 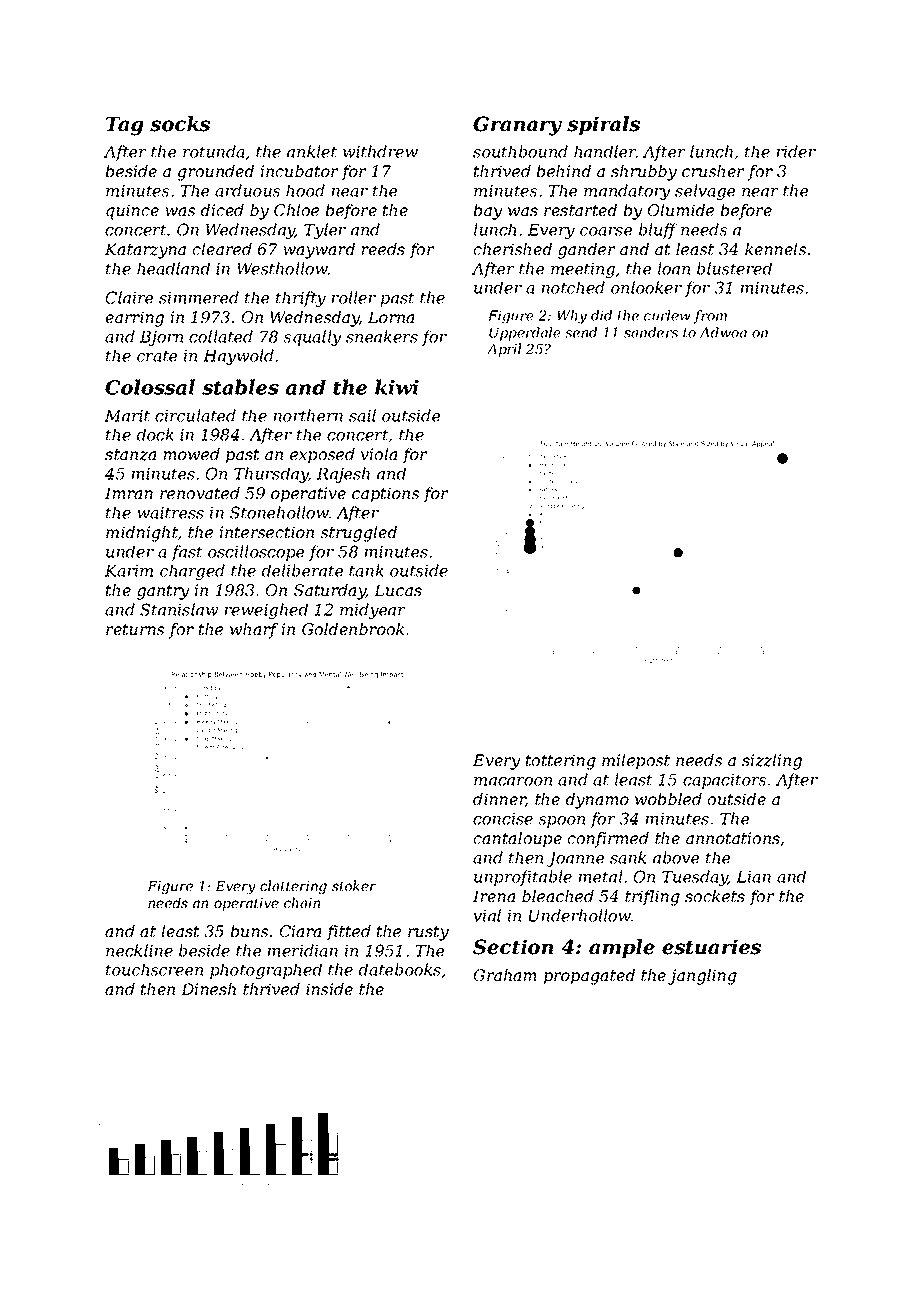 I want to click on Adwoa, so click(x=723, y=332).
